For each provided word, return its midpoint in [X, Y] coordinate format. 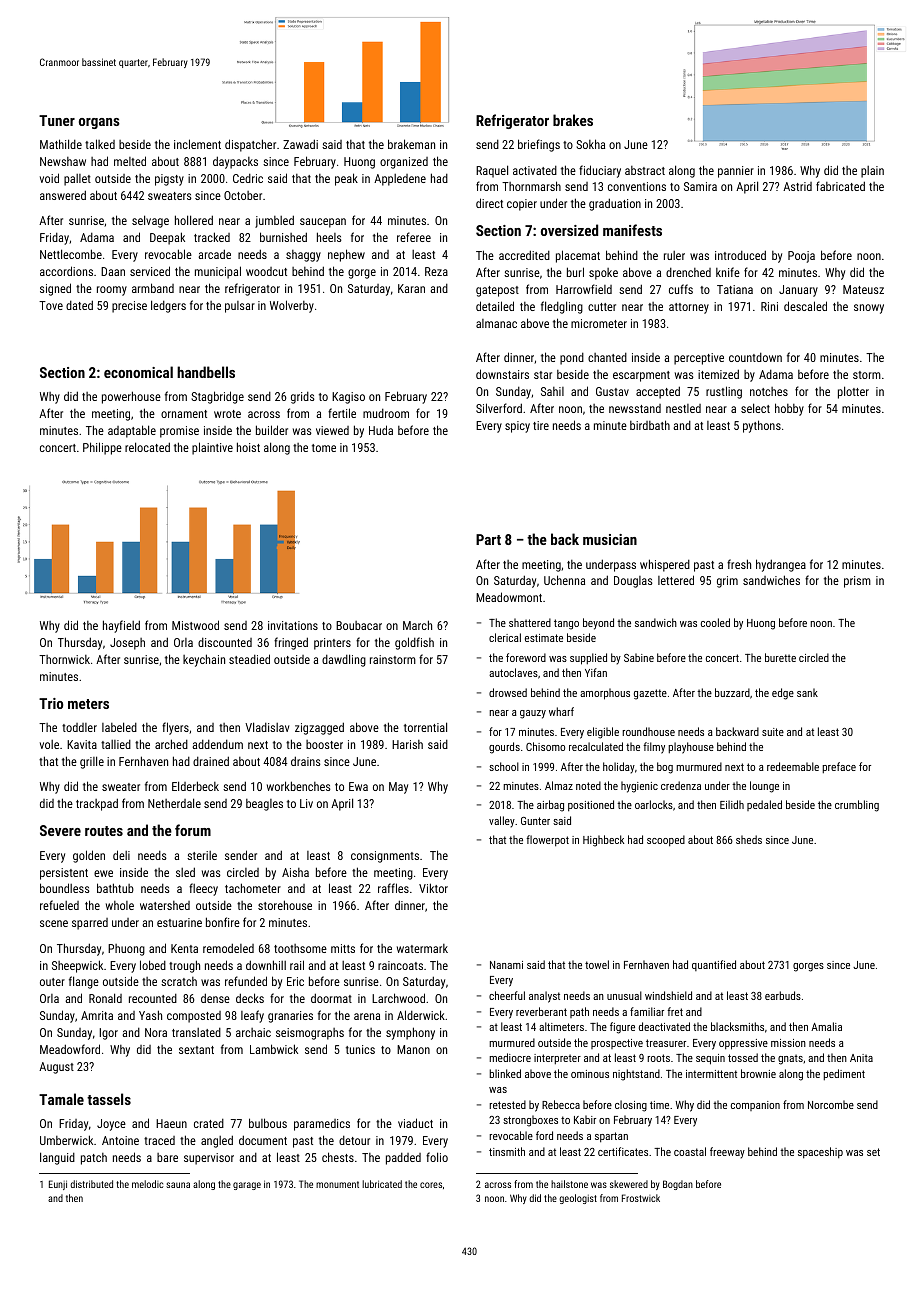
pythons [762, 426]
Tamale [61, 1099]
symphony [410, 1033]
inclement [197, 144]
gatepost [497, 291]
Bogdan [678, 1185]
